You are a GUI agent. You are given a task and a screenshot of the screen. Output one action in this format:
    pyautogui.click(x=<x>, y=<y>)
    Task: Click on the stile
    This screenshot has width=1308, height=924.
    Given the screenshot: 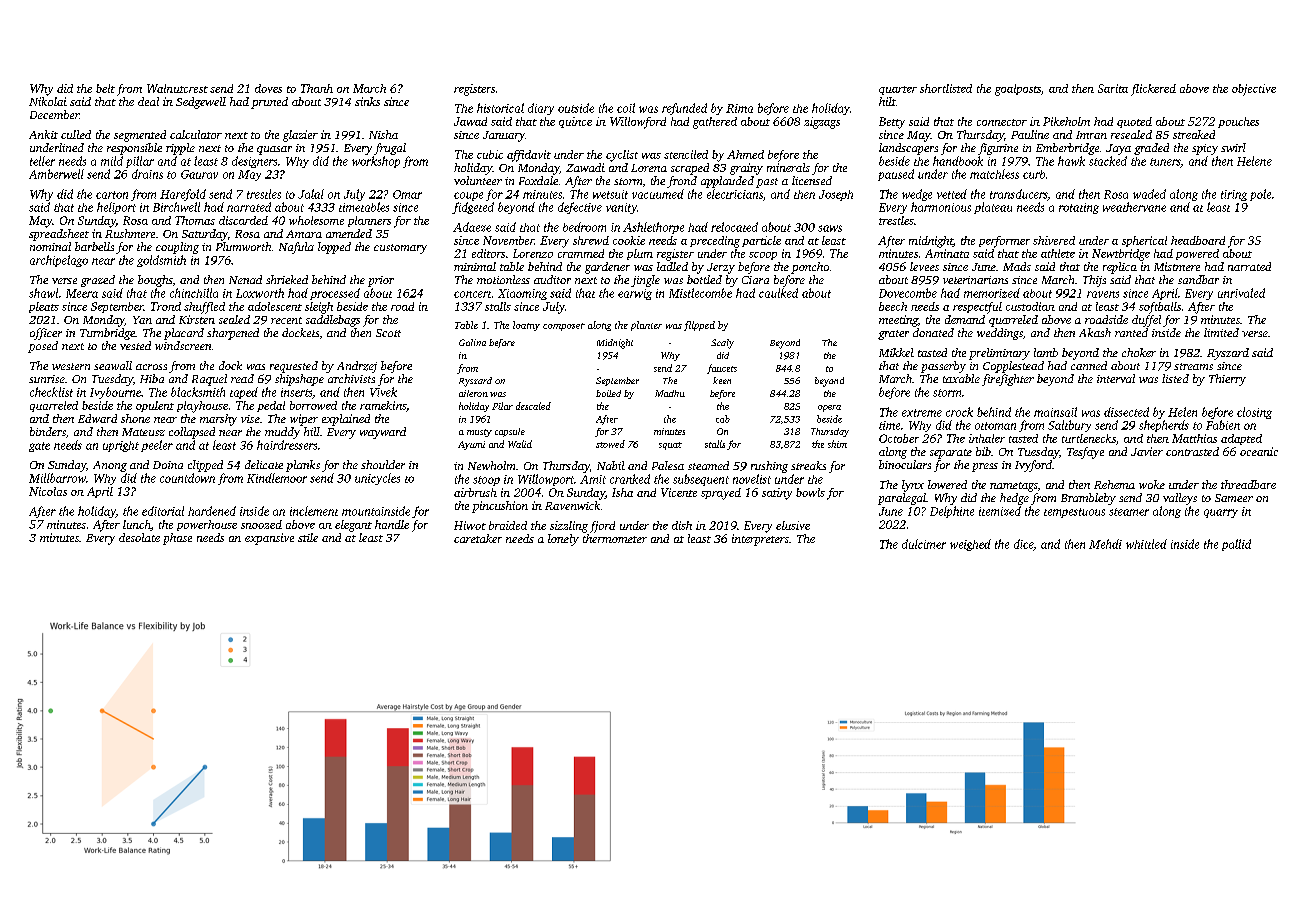 What is the action you would take?
    pyautogui.click(x=308, y=537)
